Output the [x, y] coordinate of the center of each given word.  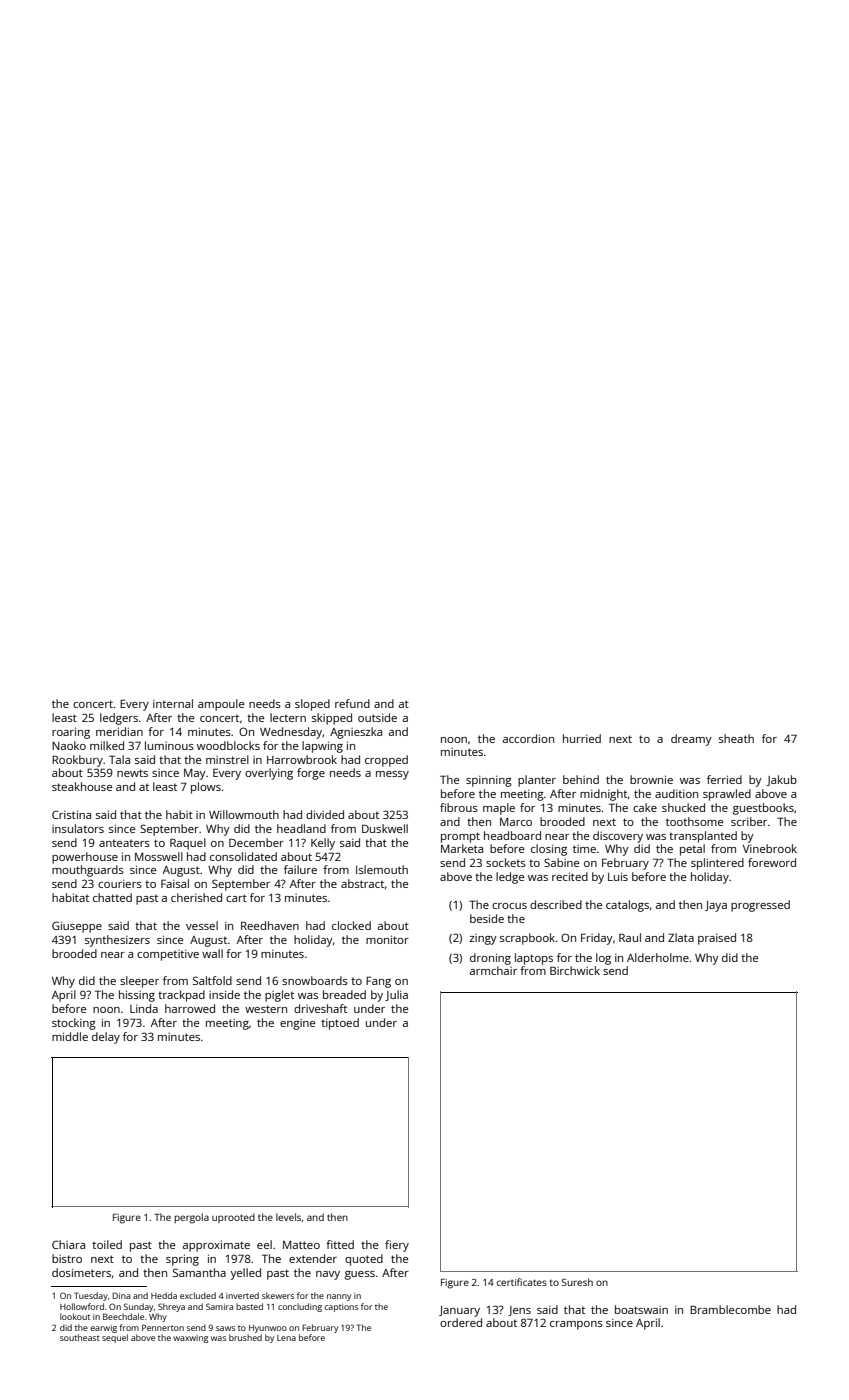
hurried [582, 738]
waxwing [190, 1339]
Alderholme [658, 957]
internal [173, 703]
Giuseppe [77, 927]
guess [360, 1275]
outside [377, 717]
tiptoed [340, 1024]
